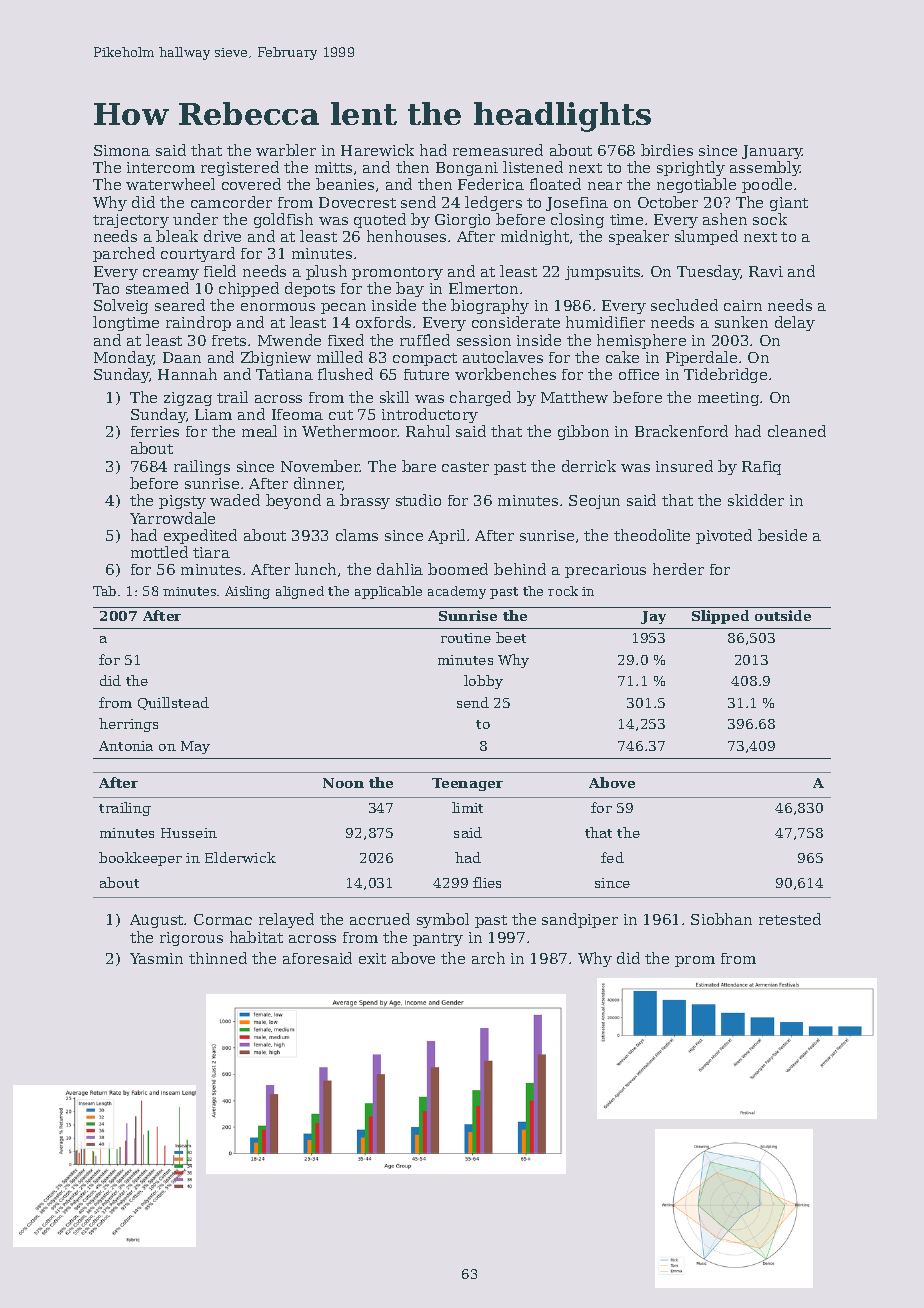 Image resolution: width=924 pixels, height=1308 pixels. Describe the element at coordinates (372, 958) in the document. I see `exit` at that location.
